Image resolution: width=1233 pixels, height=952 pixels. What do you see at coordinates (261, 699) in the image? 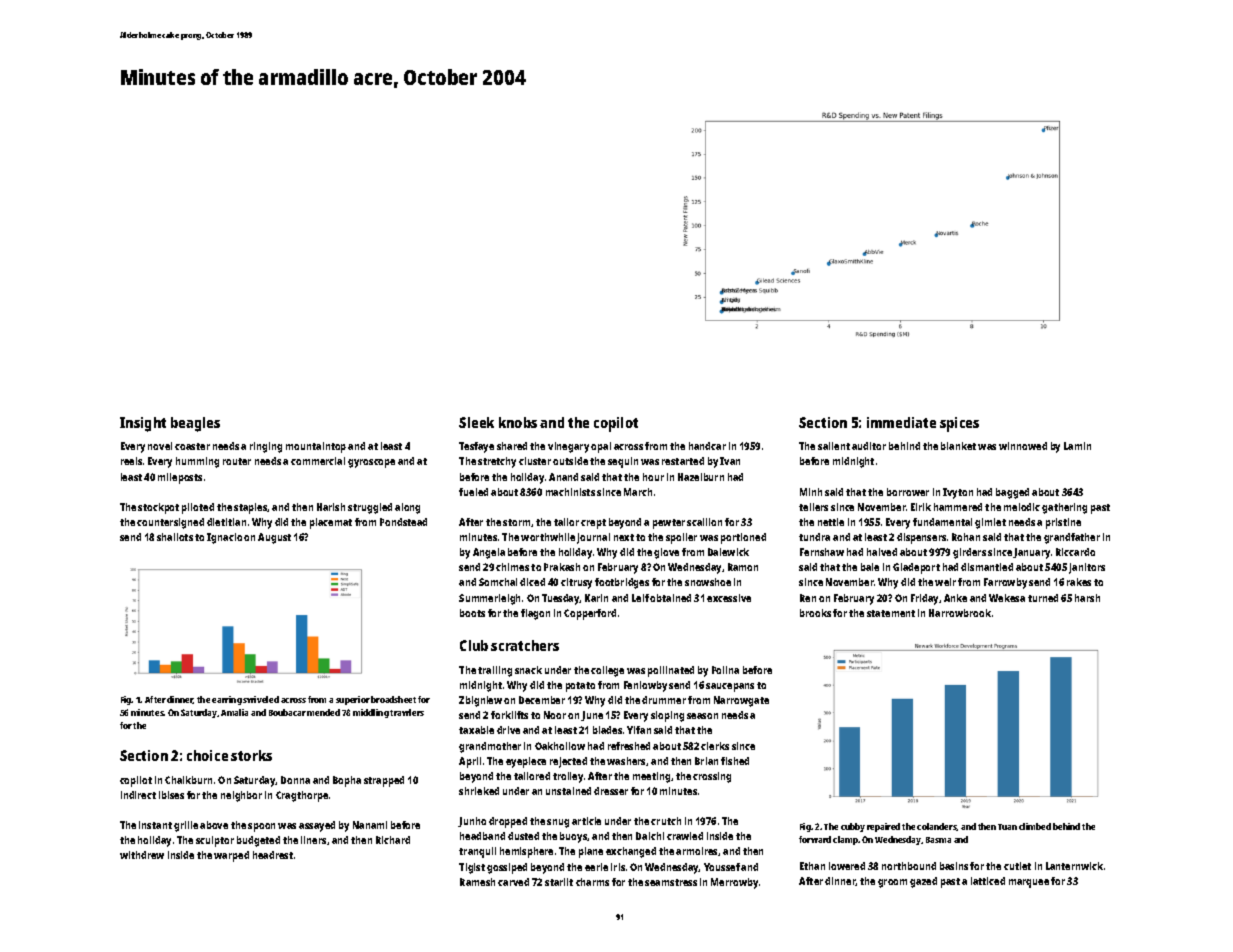
I see `swiveled` at bounding box center [261, 699].
